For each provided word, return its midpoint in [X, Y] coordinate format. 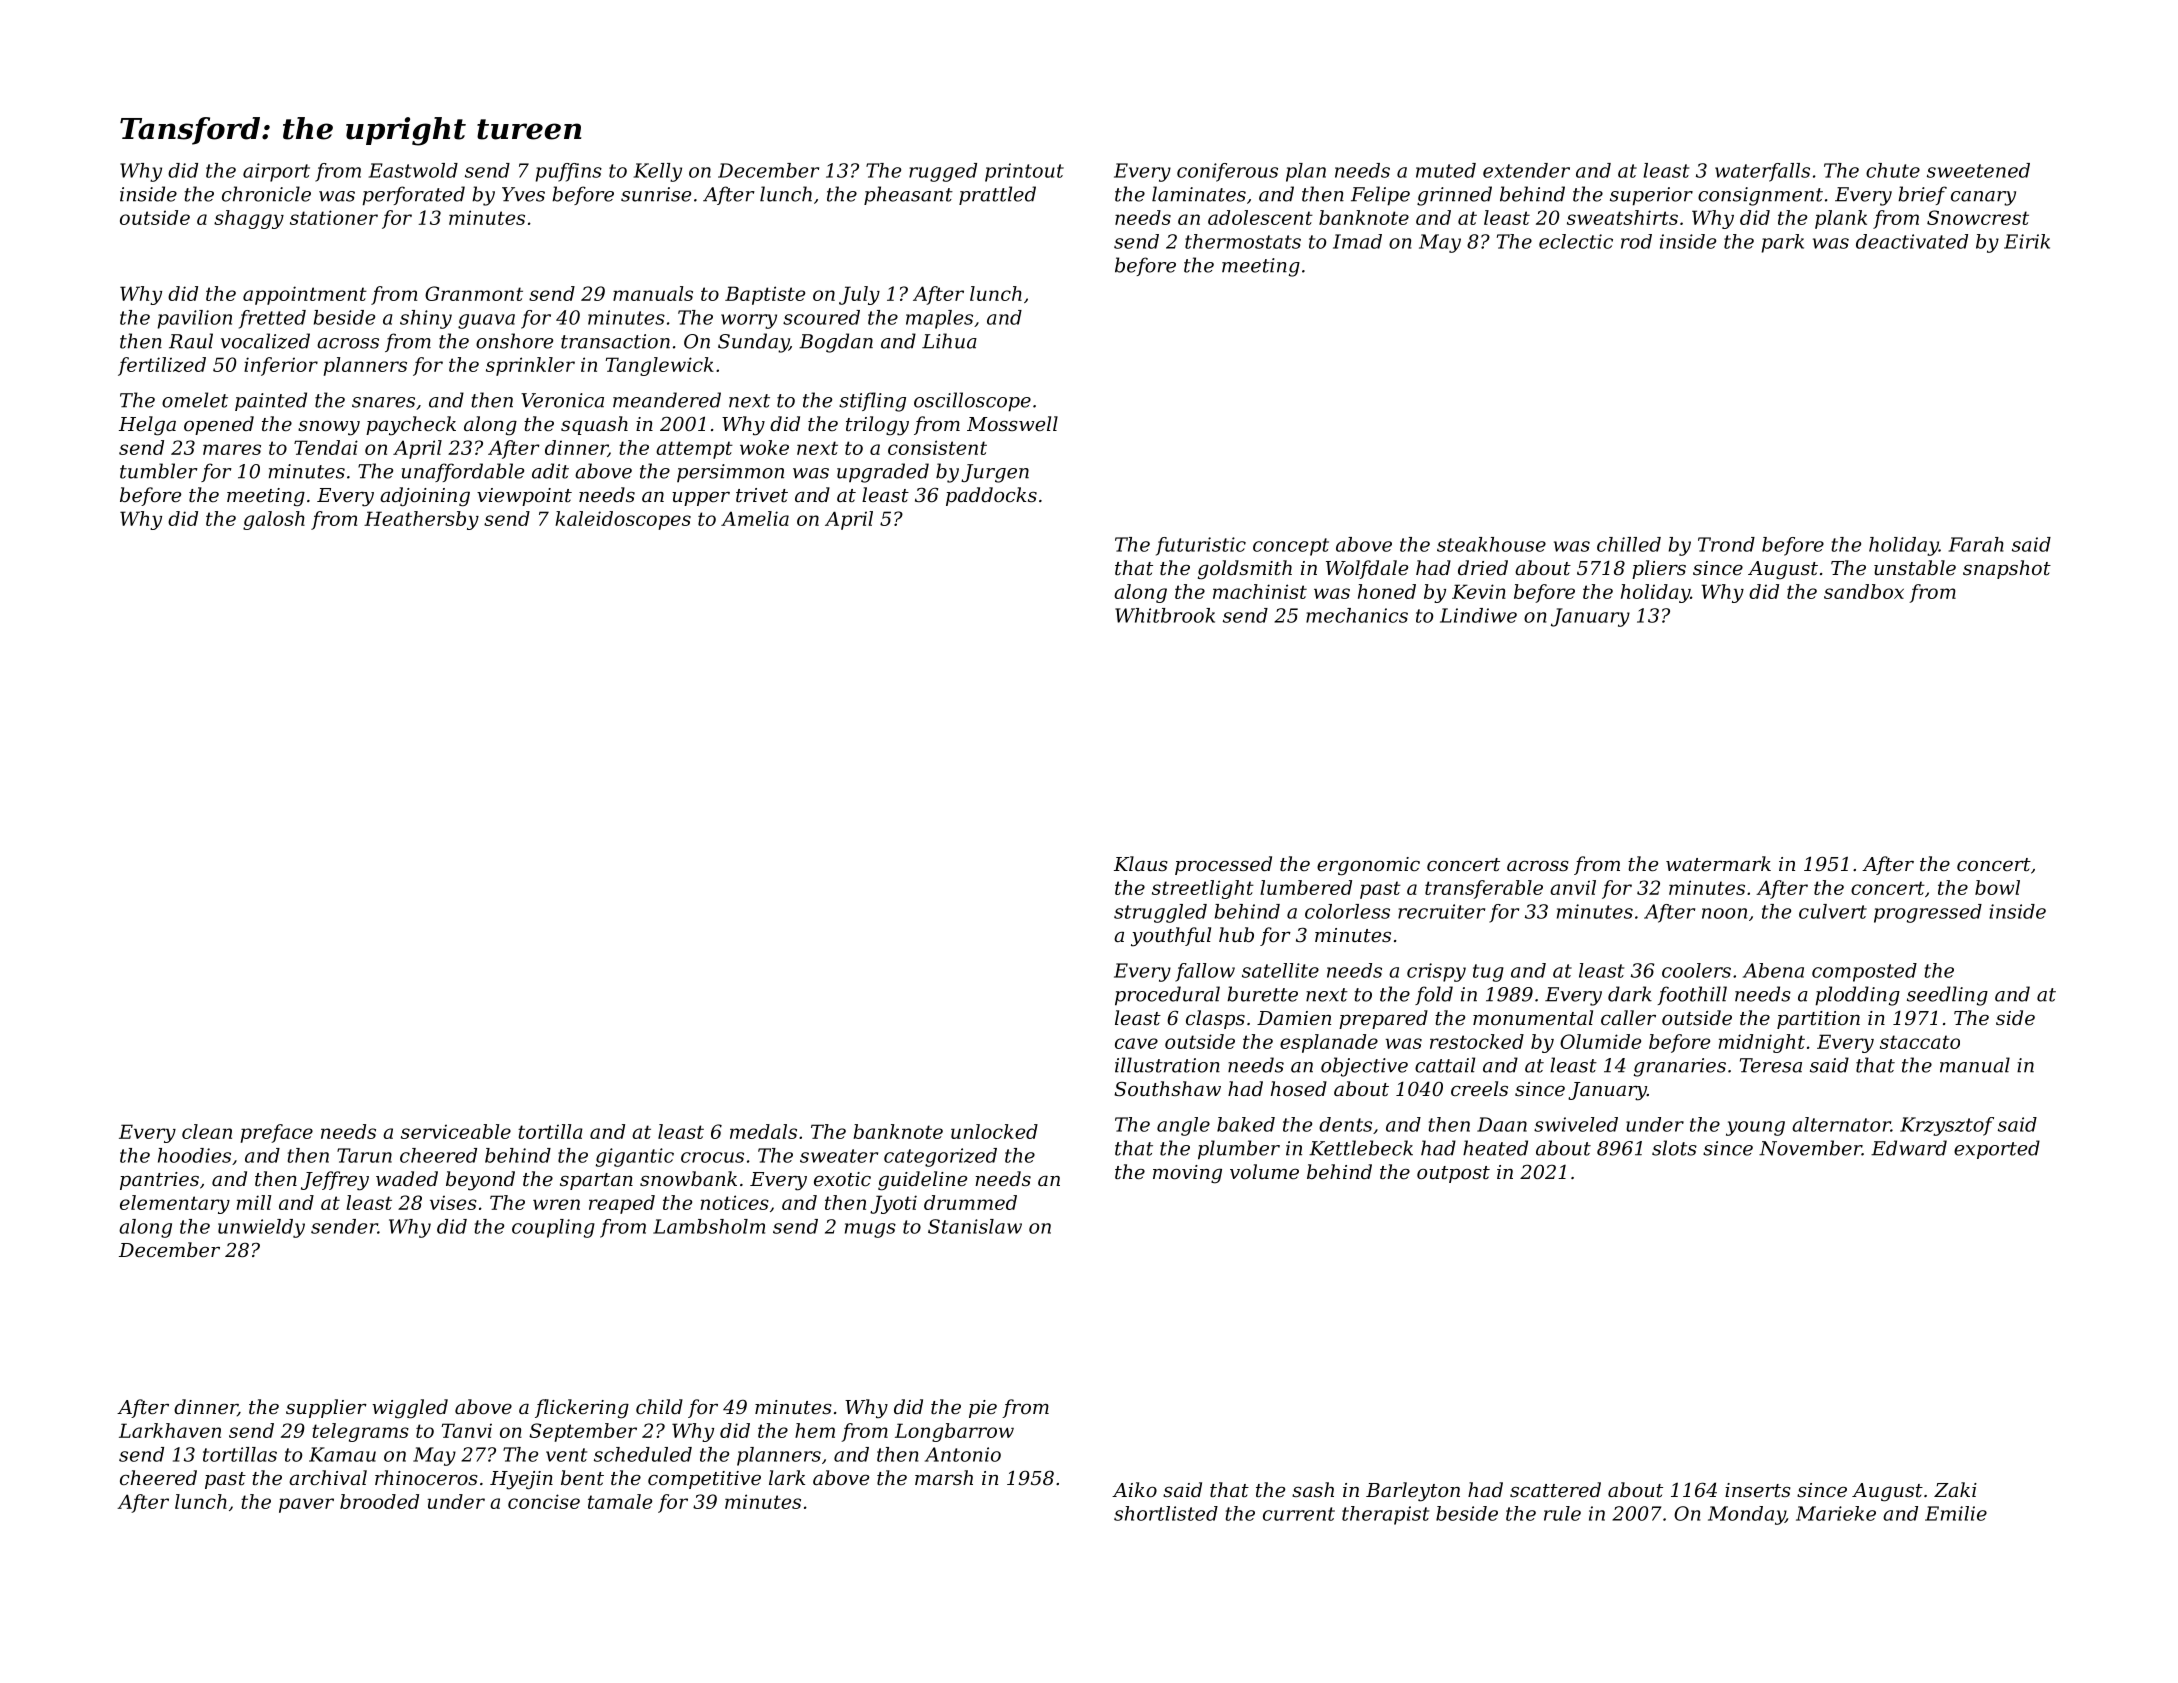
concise [544, 1501]
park [1783, 243]
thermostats [1243, 241]
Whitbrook [1165, 615]
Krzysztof [1947, 1126]
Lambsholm [709, 1226]
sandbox [1864, 591]
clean [207, 1131]
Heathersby [421, 520]
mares [232, 449]
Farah [1976, 544]
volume [1264, 1171]
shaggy [249, 219]
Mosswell [1012, 423]
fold [1434, 995]
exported [1997, 1149]
